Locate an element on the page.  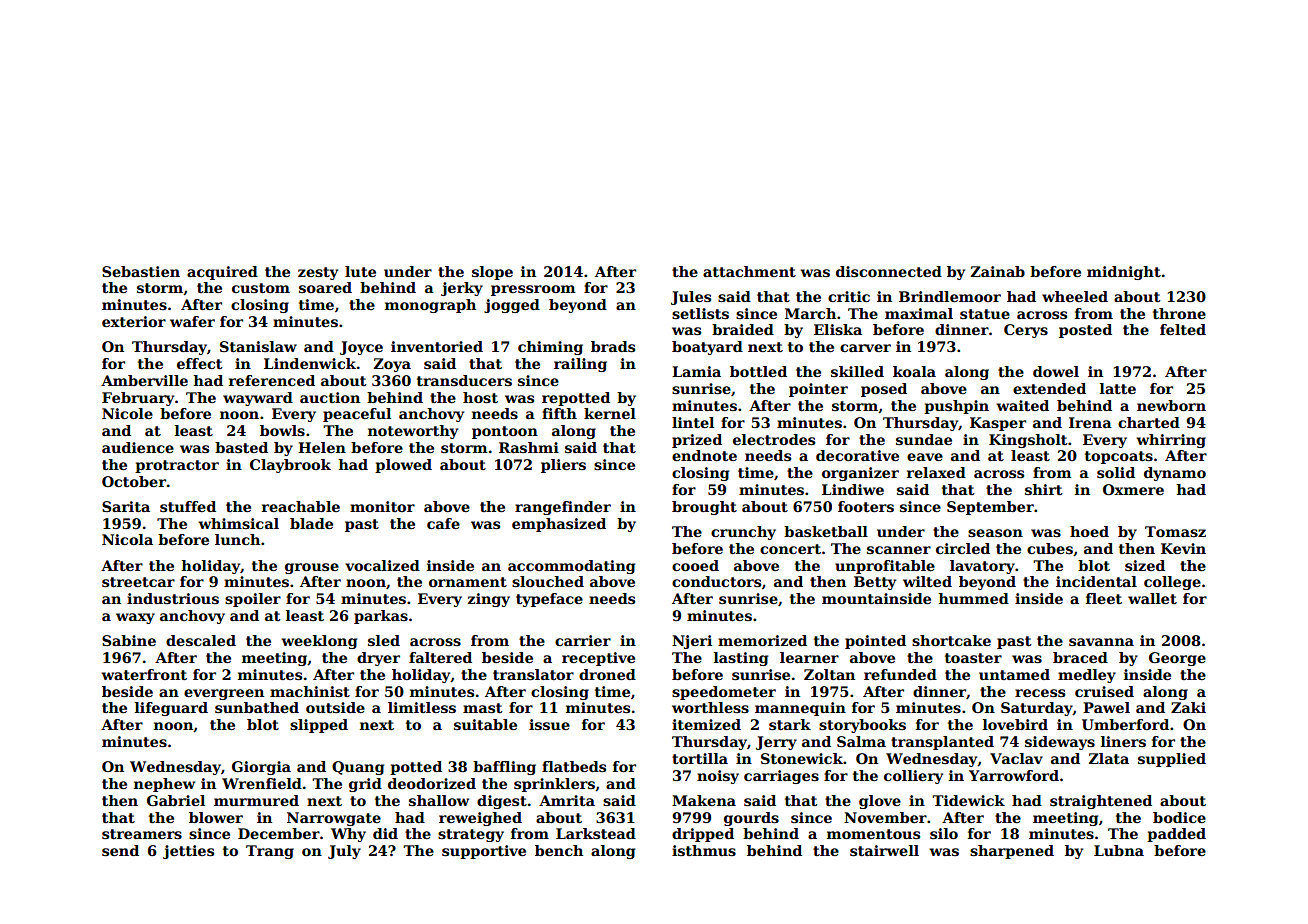
Giorgia is located at coordinates (261, 768).
